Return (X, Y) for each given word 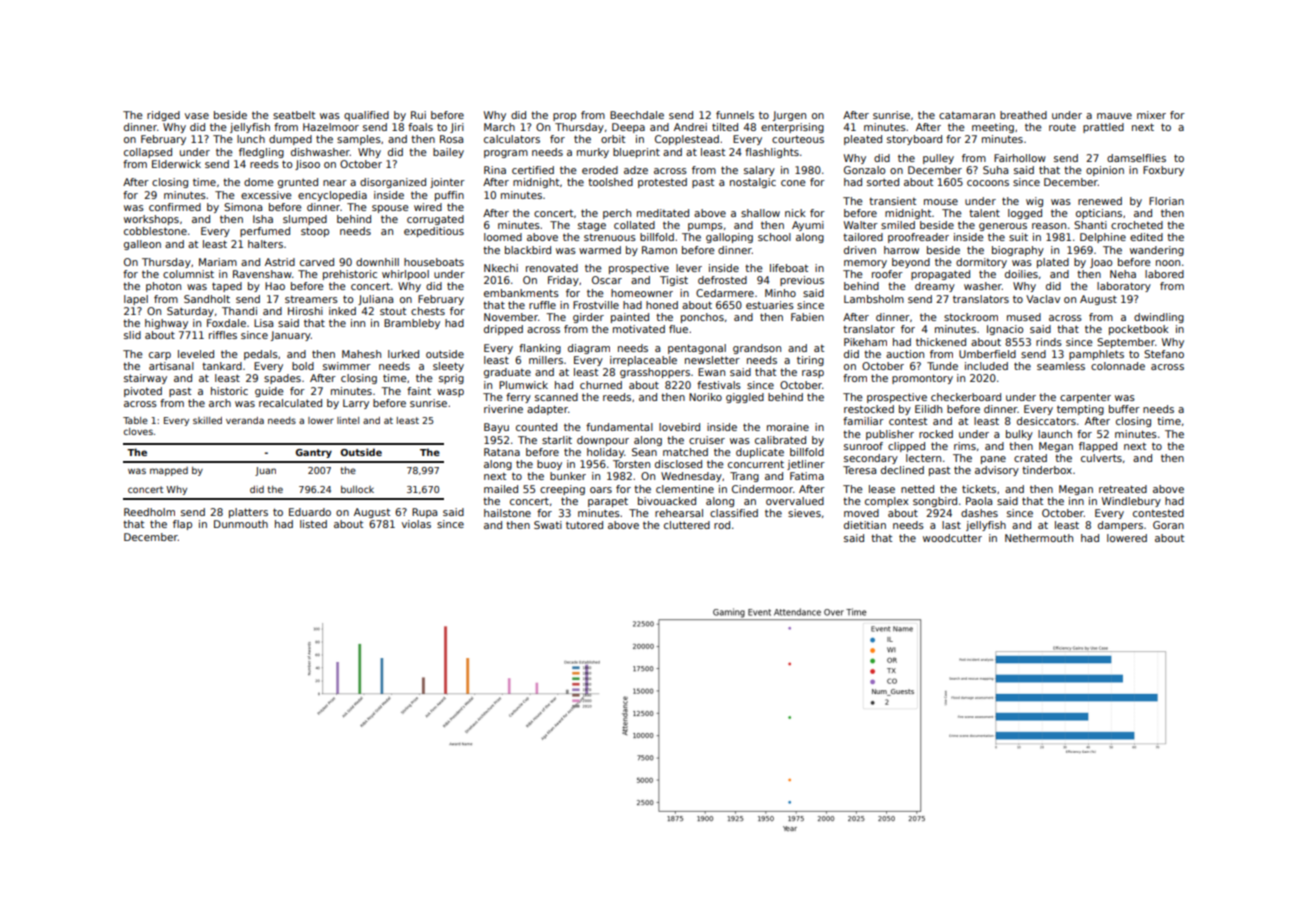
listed (313, 524)
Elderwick (176, 164)
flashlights (772, 153)
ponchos (702, 318)
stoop (315, 232)
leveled (196, 354)
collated (634, 225)
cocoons (988, 183)
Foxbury (1163, 171)
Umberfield (987, 354)
